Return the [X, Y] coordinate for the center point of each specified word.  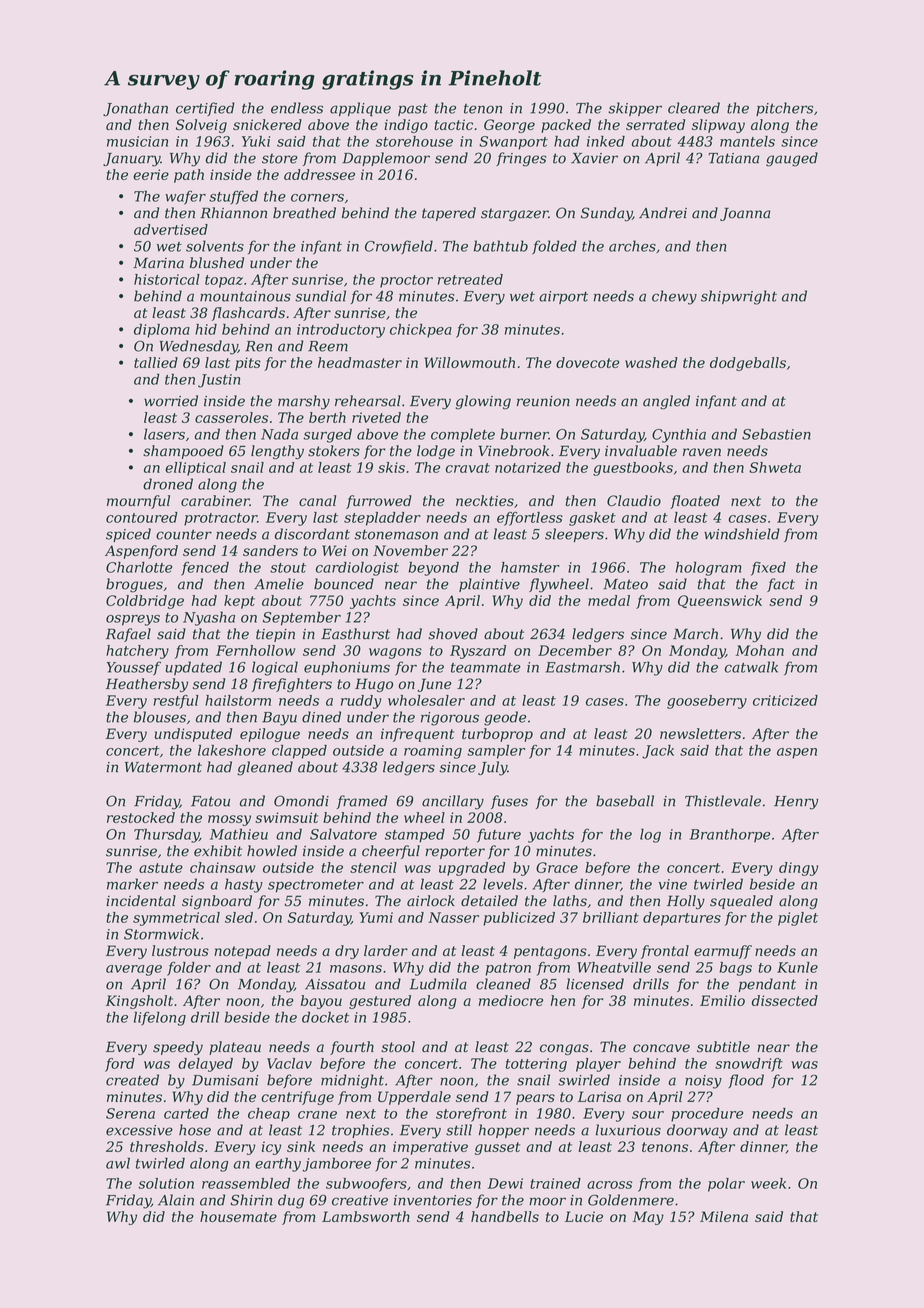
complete [463, 435]
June [434, 685]
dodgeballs [748, 364]
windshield [742, 534]
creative [360, 1200]
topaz [224, 281]
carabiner [215, 500]
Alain [176, 1200]
